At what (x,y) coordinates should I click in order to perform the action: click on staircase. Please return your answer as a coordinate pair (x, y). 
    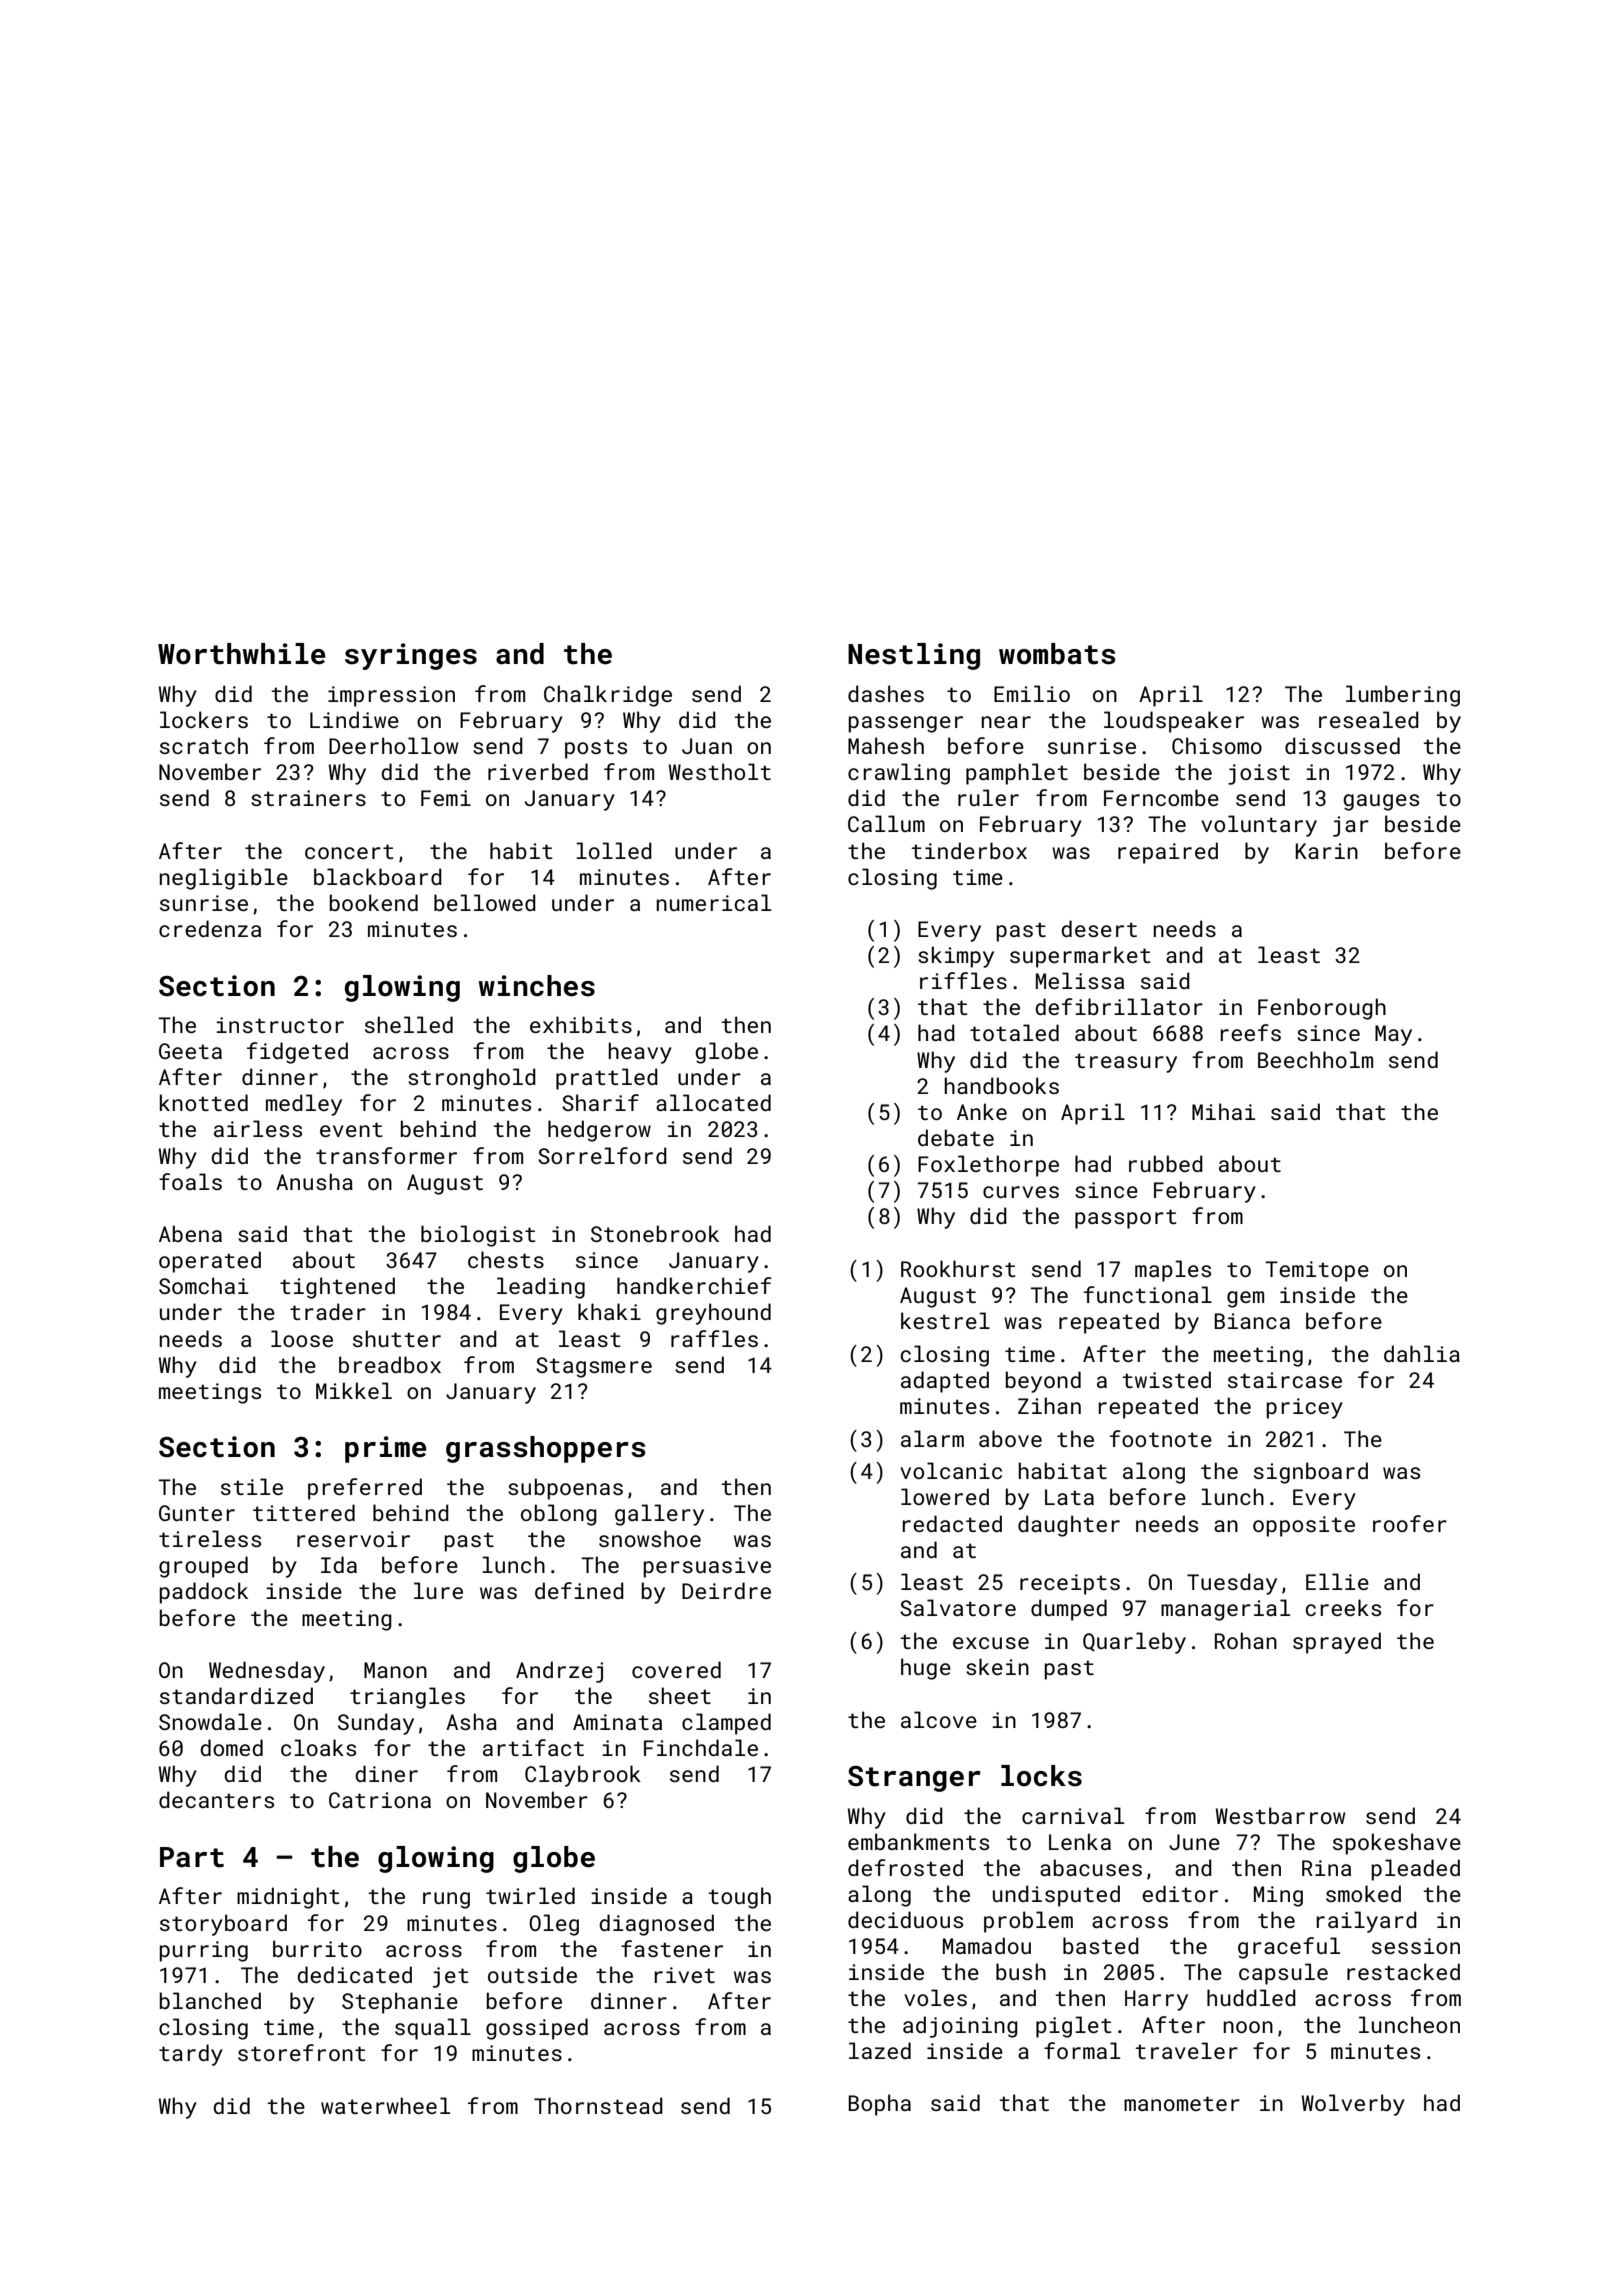
    Looking at the image, I should click on (1285, 1380).
